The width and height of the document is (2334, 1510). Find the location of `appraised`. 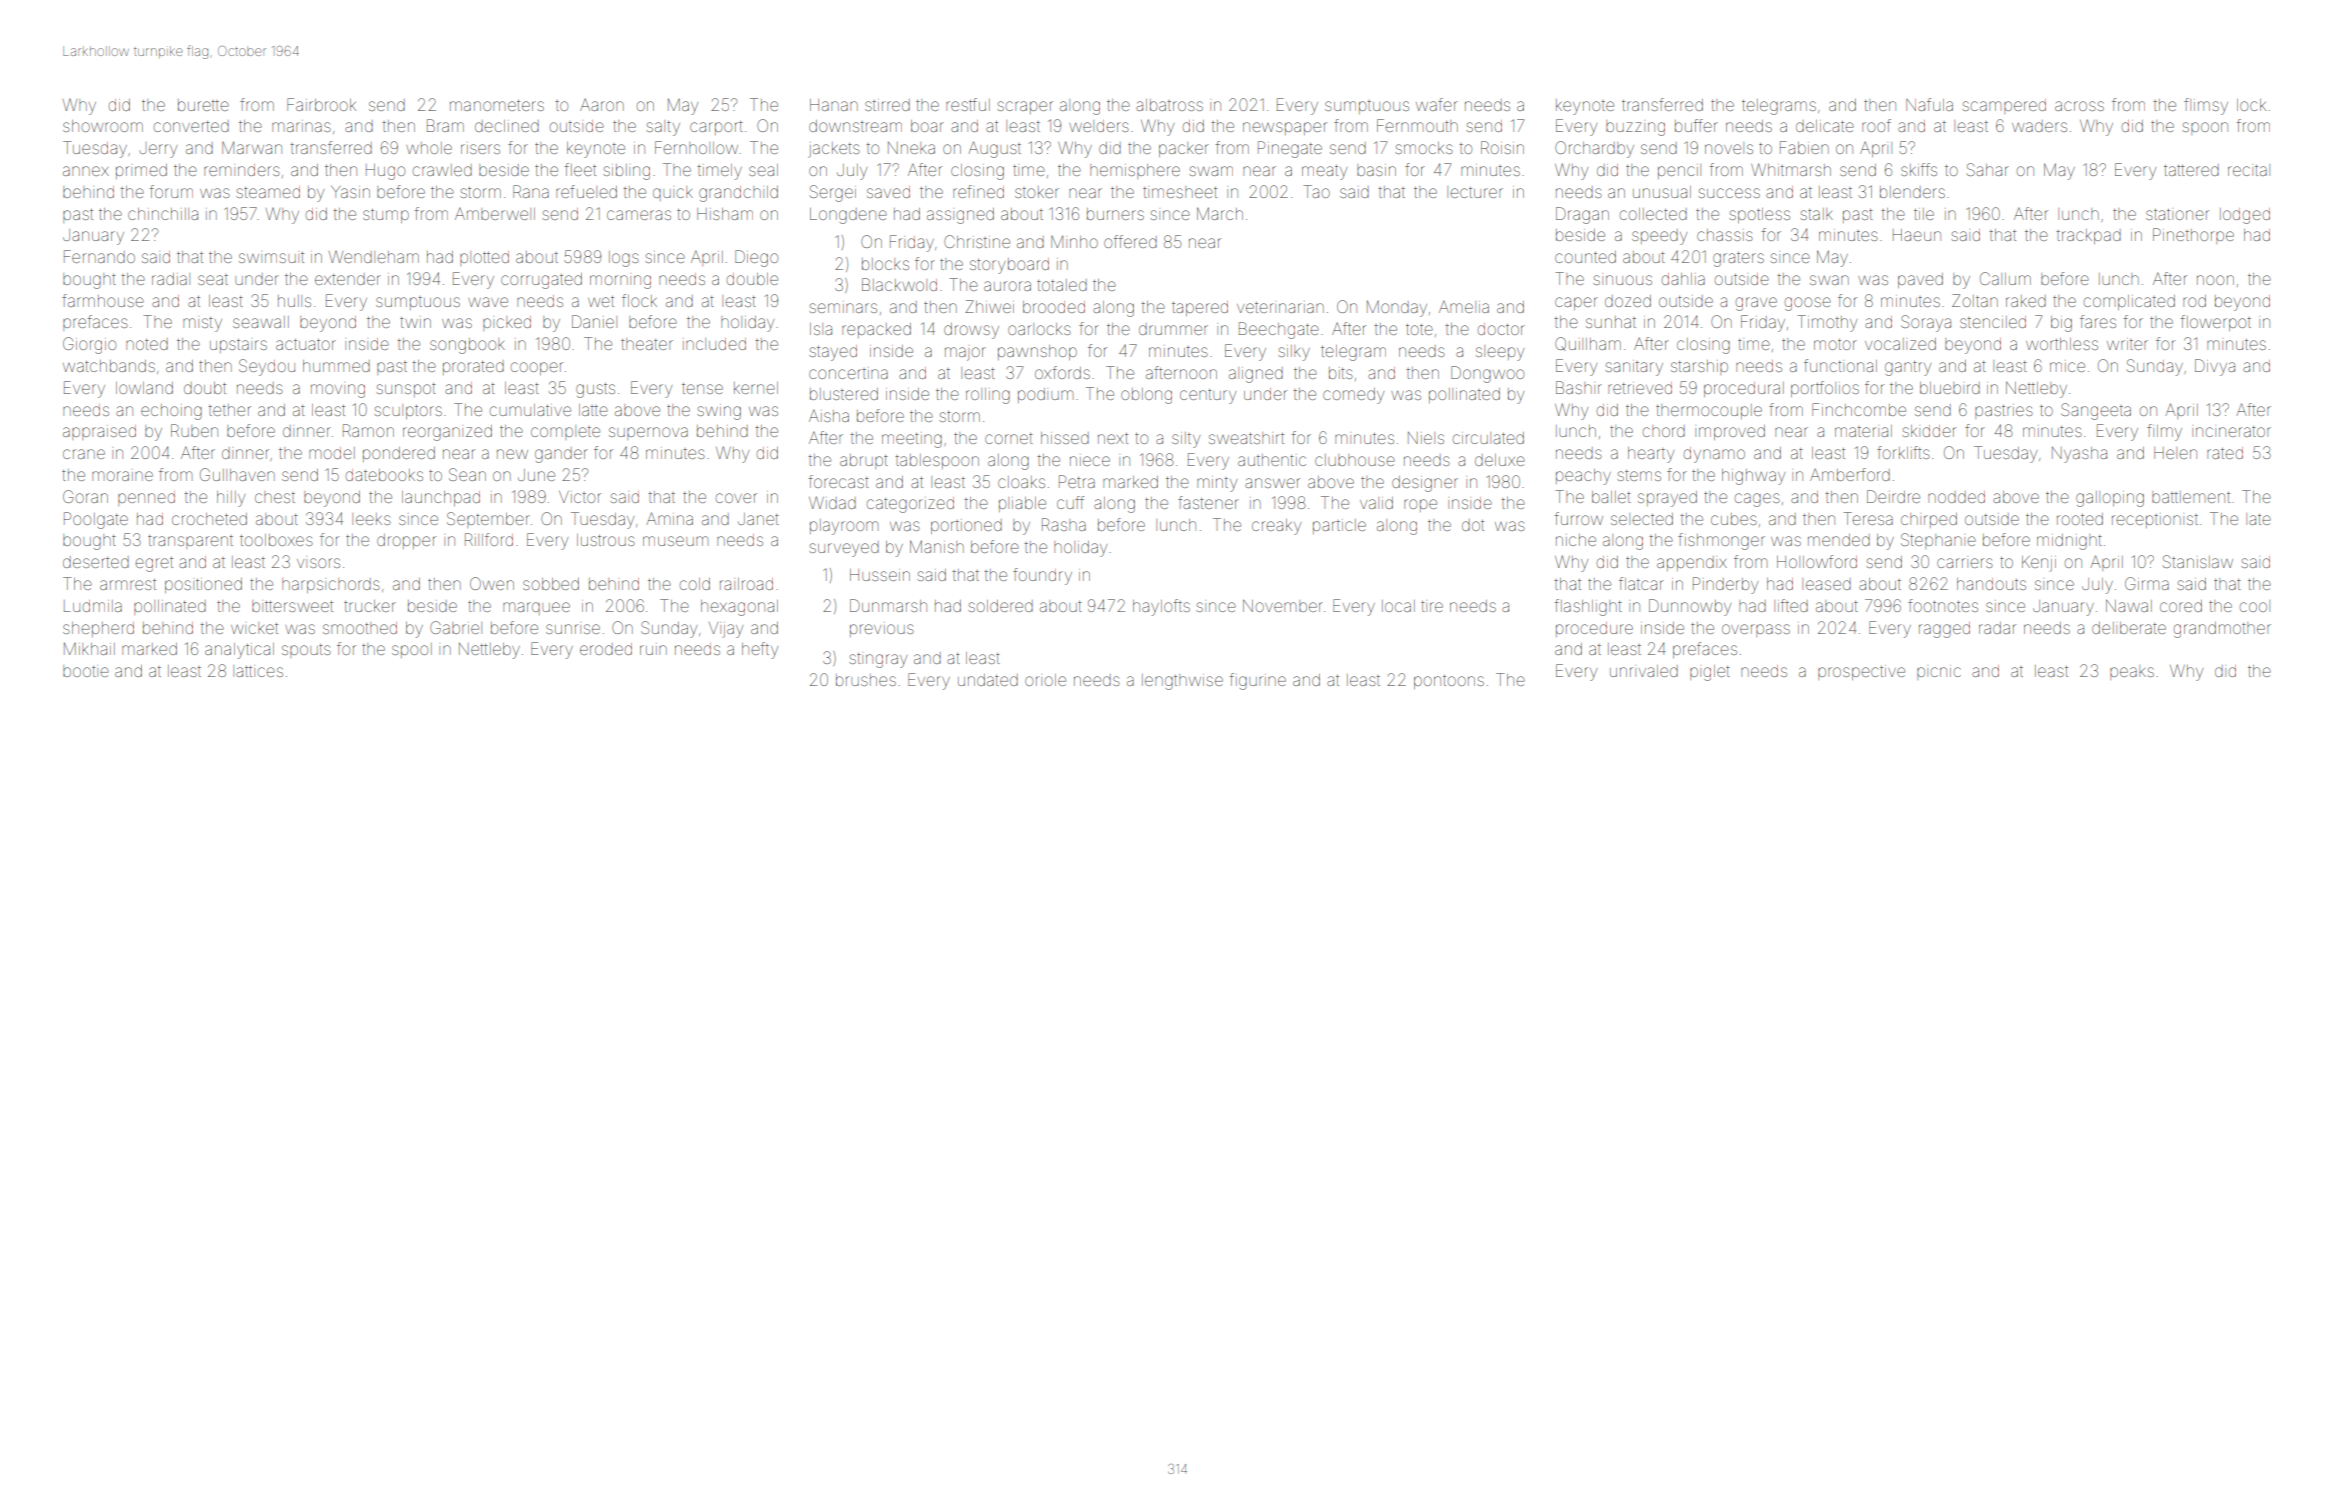

appraised is located at coordinates (99, 432).
